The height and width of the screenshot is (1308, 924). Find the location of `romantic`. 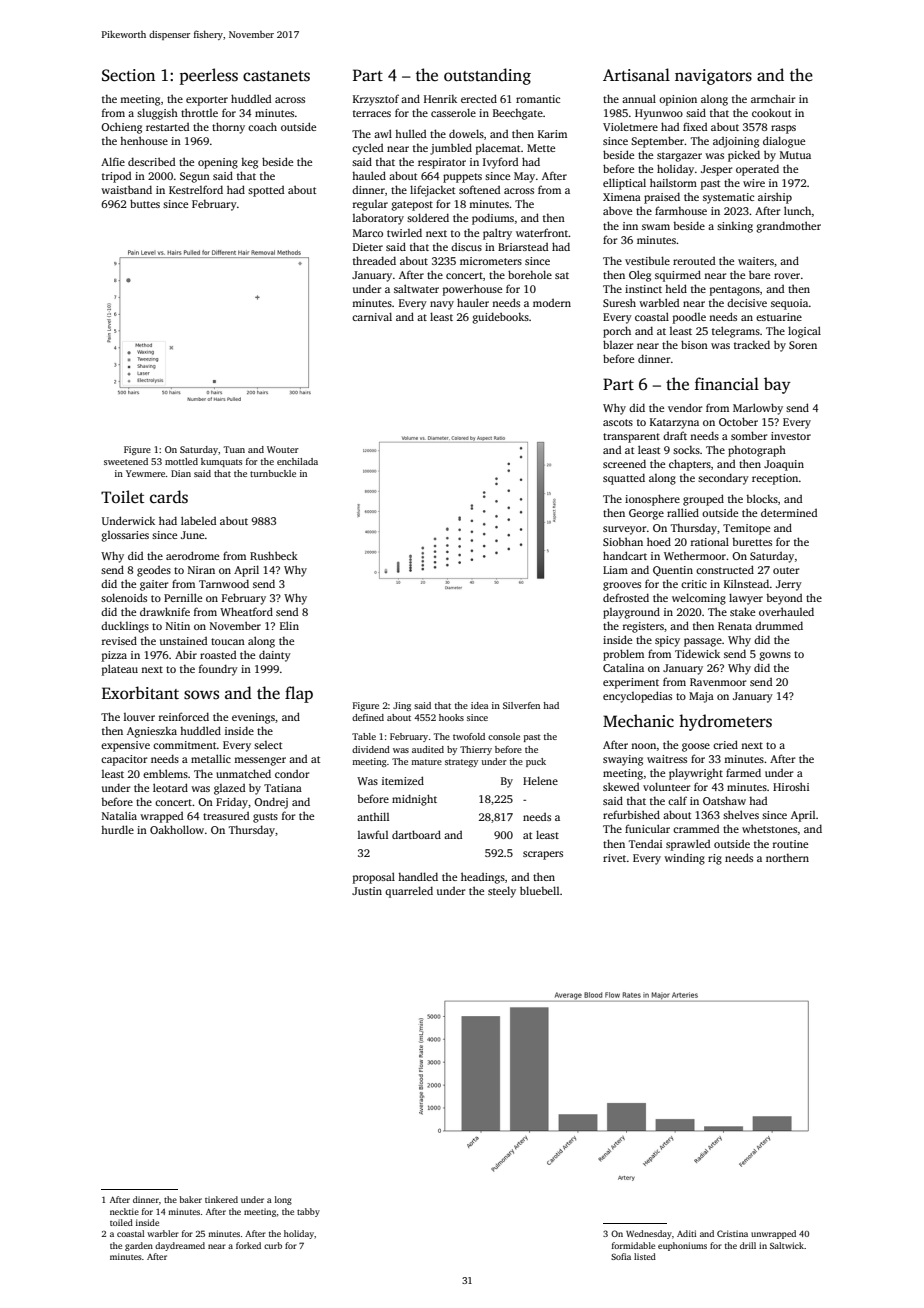

romantic is located at coordinates (538, 99).
